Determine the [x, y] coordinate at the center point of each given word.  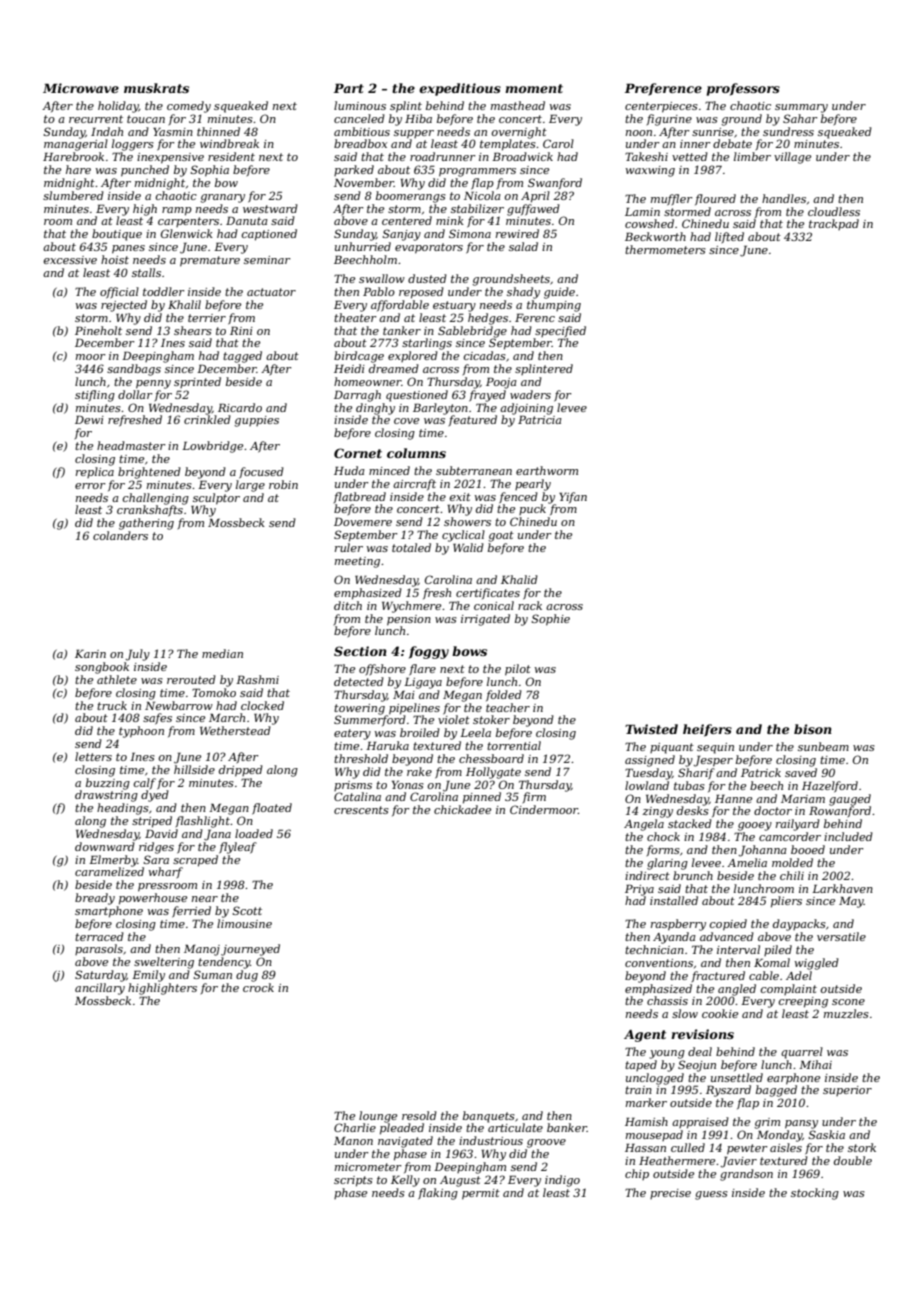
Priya [639, 890]
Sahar [800, 118]
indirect [647, 875]
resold [419, 1115]
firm [534, 797]
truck [112, 705]
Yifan [573, 497]
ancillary [100, 989]
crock [258, 987]
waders [530, 394]
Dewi [89, 419]
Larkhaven [842, 888]
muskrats [156, 88]
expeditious [460, 89]
